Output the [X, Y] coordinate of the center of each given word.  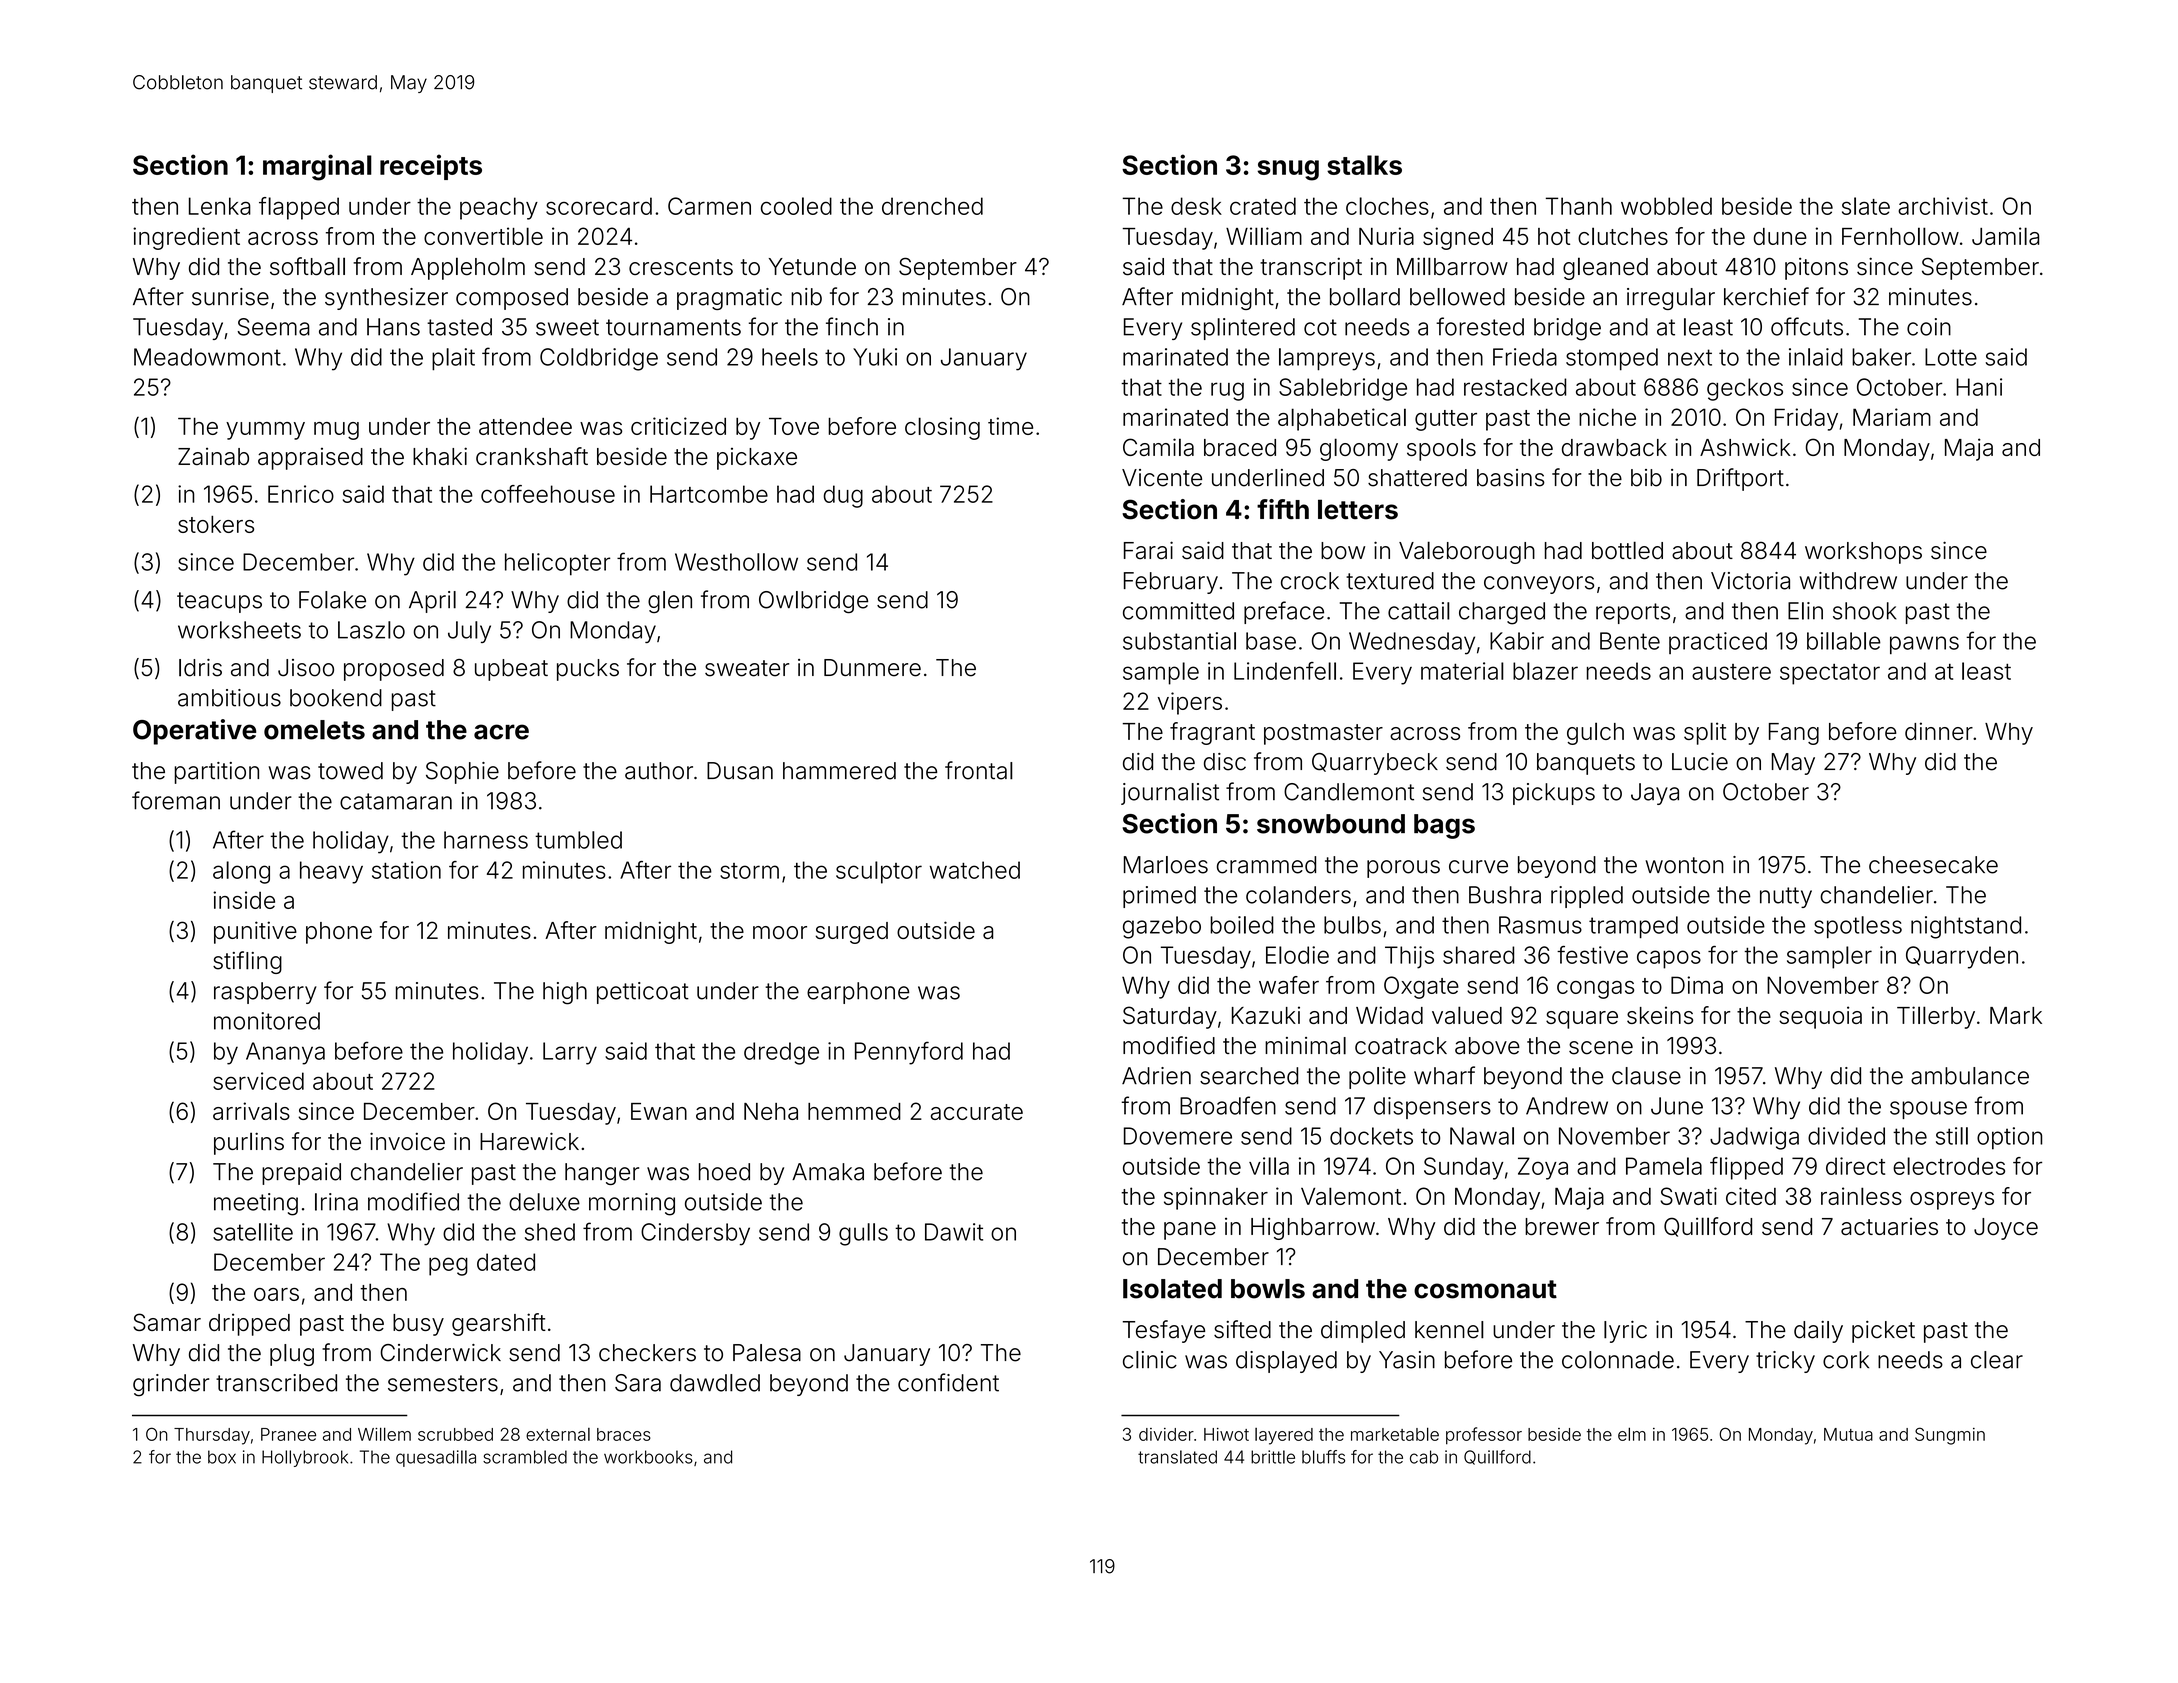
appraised [310, 459]
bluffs [1323, 1457]
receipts [431, 167]
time [1010, 426]
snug [1288, 170]
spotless [1858, 927]
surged [852, 933]
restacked [1515, 387]
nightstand [1966, 927]
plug [292, 1355]
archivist [1943, 206]
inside [244, 900]
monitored [267, 1021]
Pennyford [909, 1053]
